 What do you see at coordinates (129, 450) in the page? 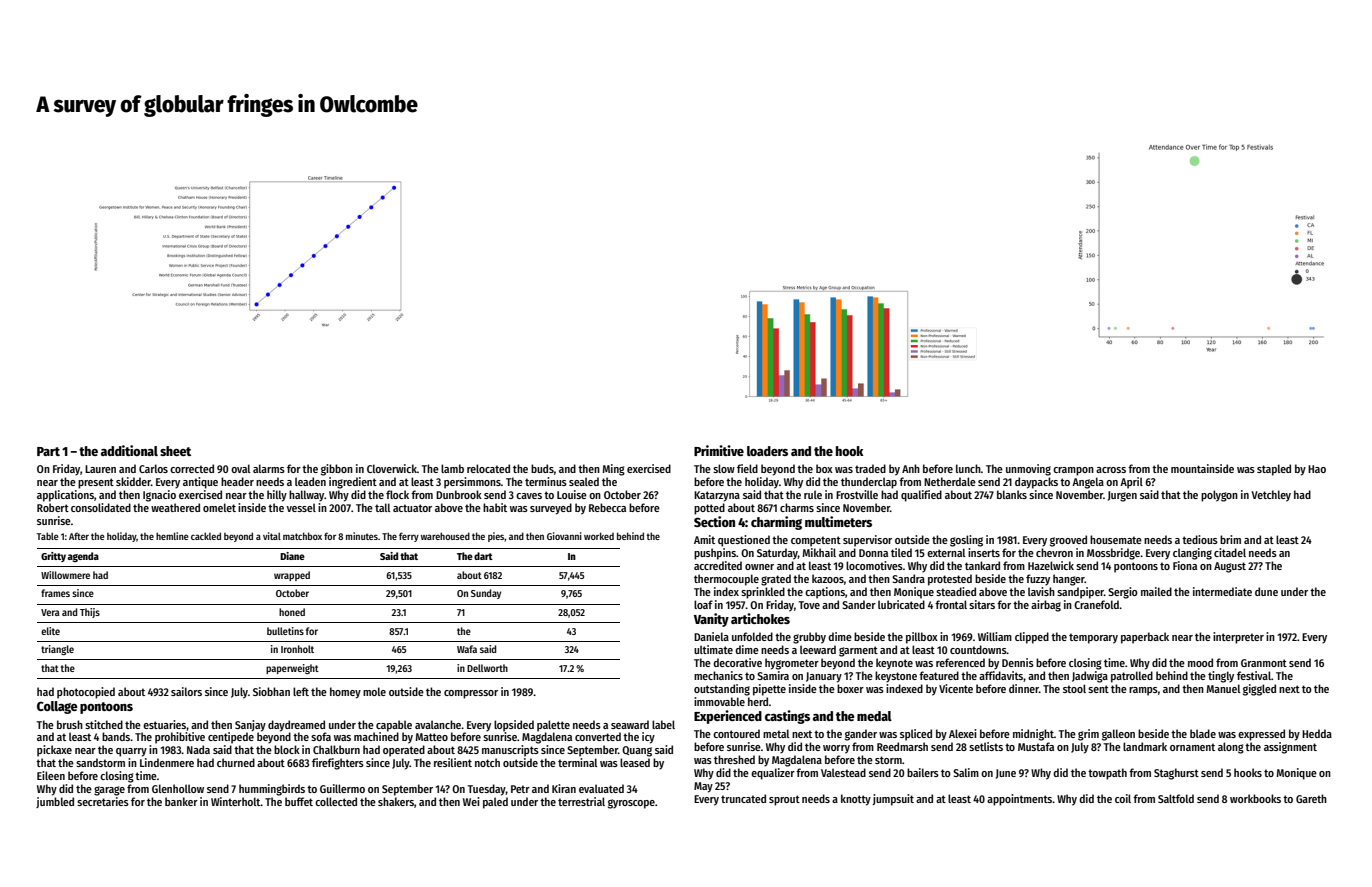
I see `additional` at bounding box center [129, 450].
